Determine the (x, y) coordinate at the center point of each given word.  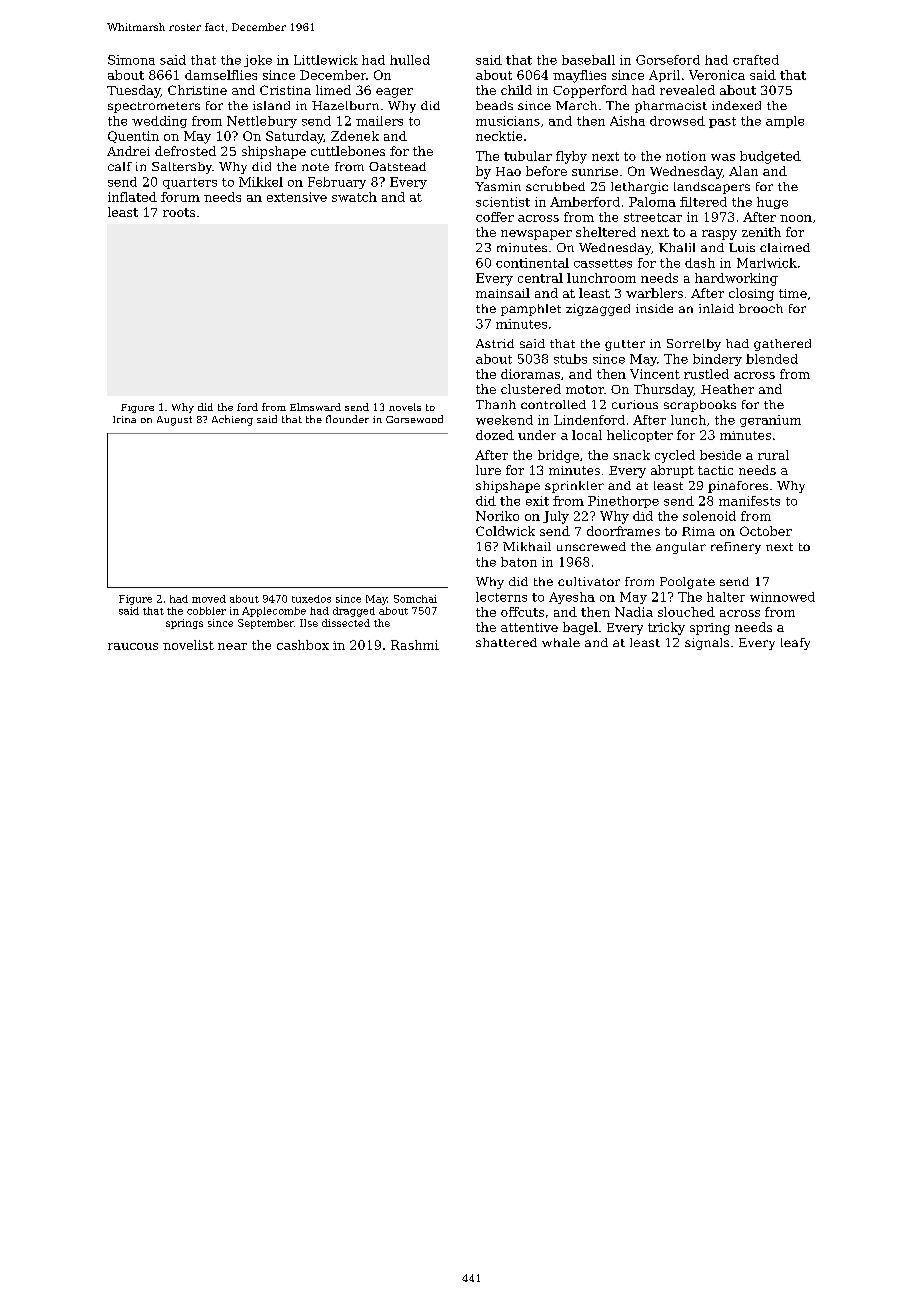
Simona (131, 60)
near (232, 646)
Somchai (415, 599)
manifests (749, 501)
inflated (132, 197)
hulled (410, 60)
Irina (124, 419)
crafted (756, 60)
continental (532, 263)
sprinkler (574, 487)
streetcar (653, 217)
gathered (782, 345)
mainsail (503, 293)
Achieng (232, 420)
